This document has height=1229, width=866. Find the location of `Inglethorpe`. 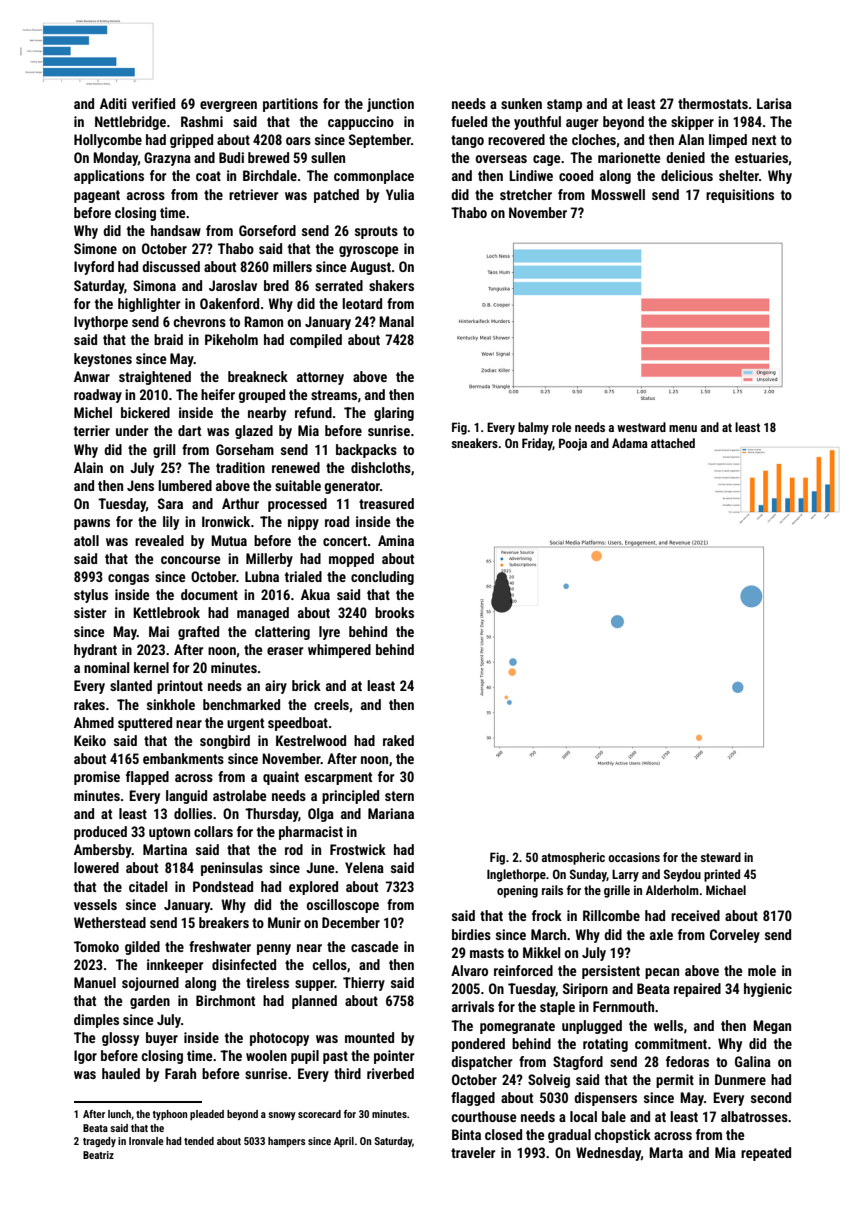

Inglethorpe is located at coordinates (516, 875).
